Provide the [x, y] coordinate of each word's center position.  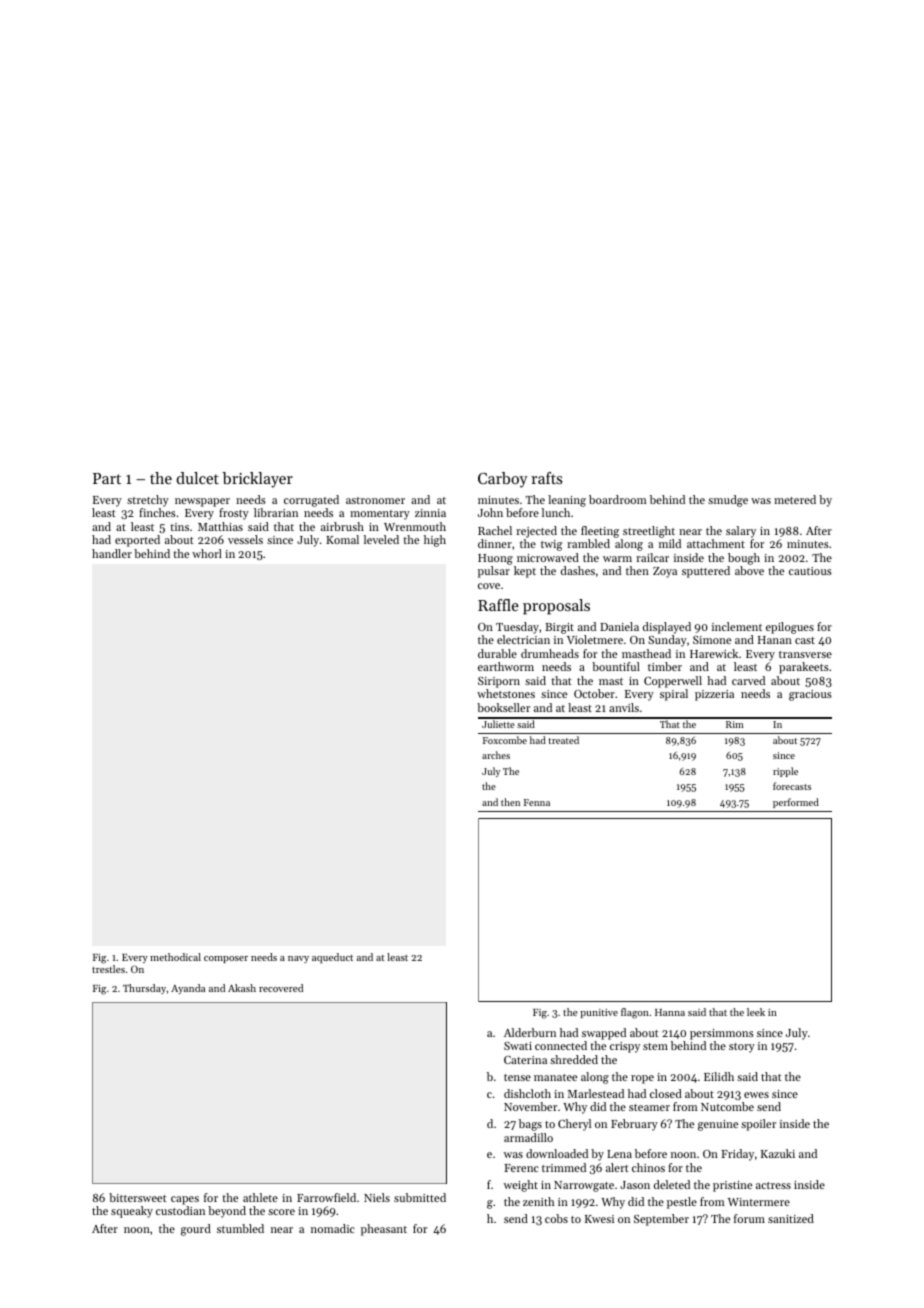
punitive [599, 1013]
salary [741, 532]
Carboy [503, 480]
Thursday [145, 989]
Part [107, 478]
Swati [518, 1046]
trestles [108, 969]
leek [756, 1012]
